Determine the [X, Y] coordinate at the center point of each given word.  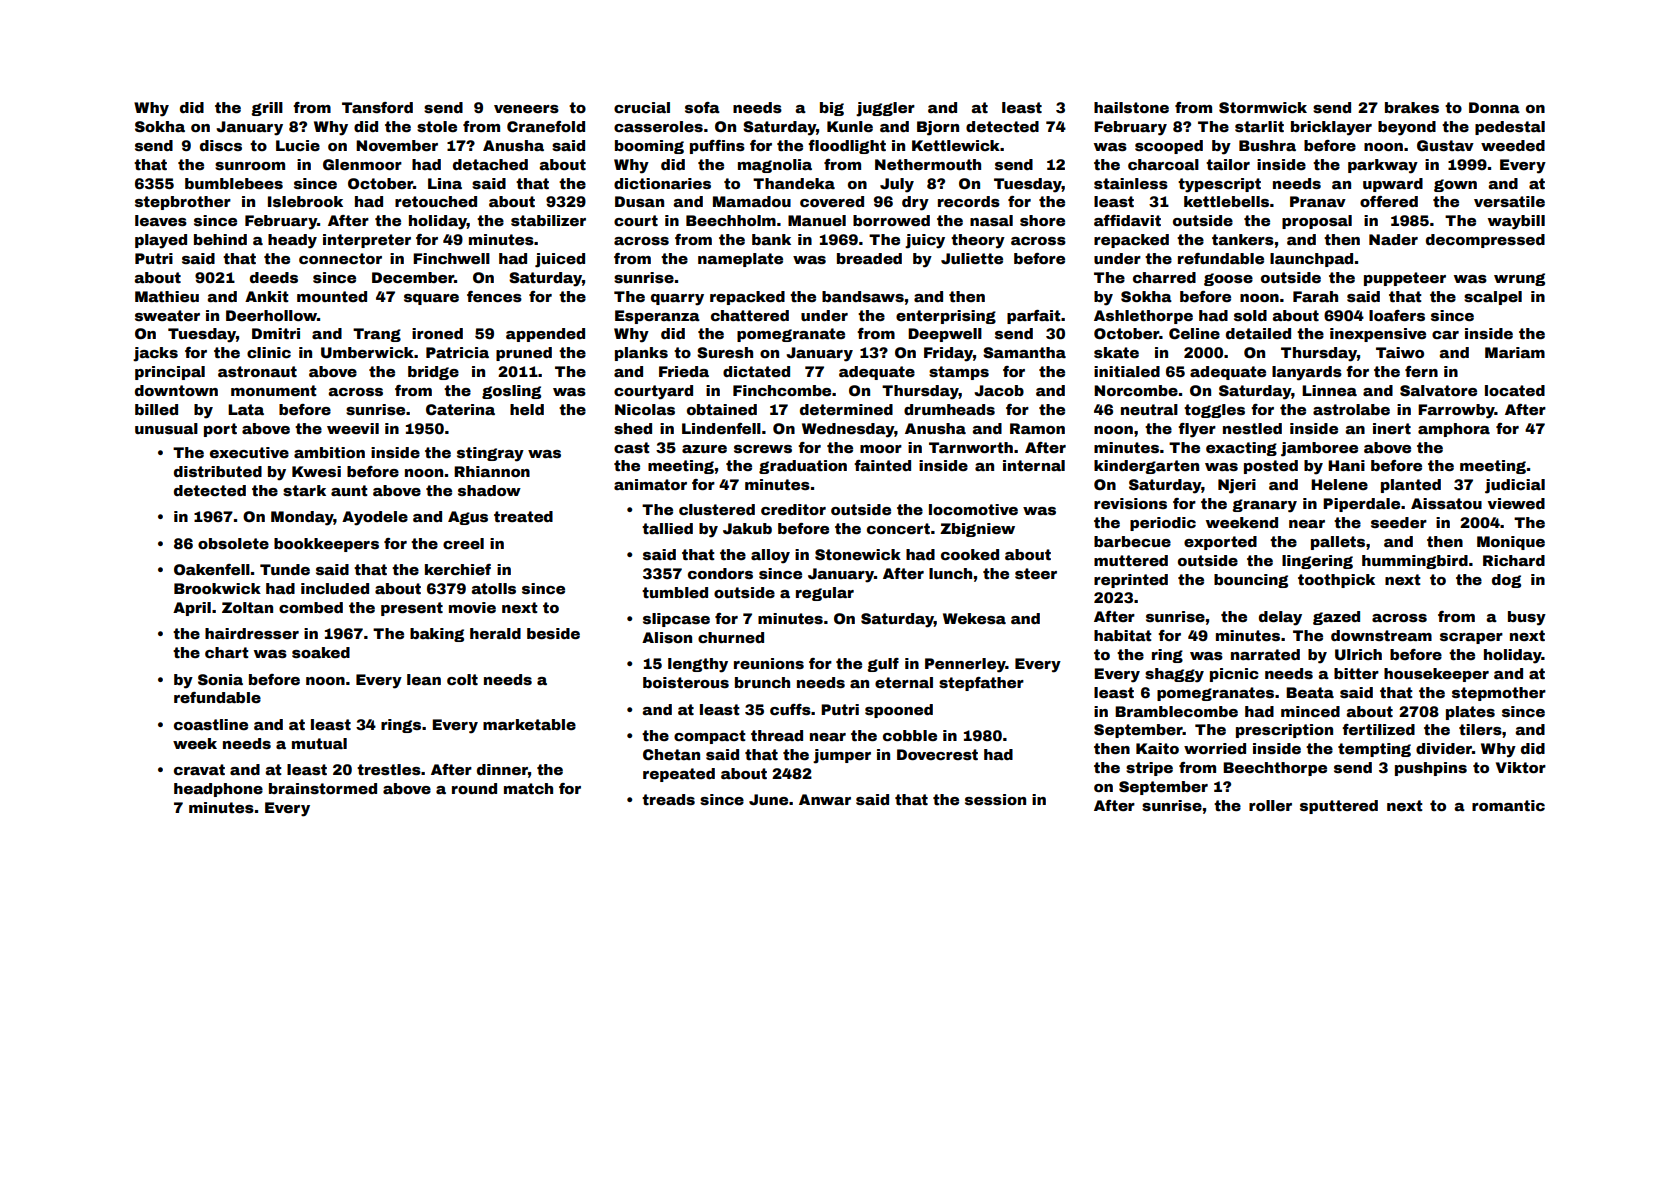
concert [898, 528]
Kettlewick [956, 145]
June [768, 799]
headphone [218, 790]
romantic [1508, 805]
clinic [269, 352]
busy [1527, 618]
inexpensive [1378, 335]
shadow [489, 490]
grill [267, 109]
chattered [750, 315]
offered [1389, 201]
